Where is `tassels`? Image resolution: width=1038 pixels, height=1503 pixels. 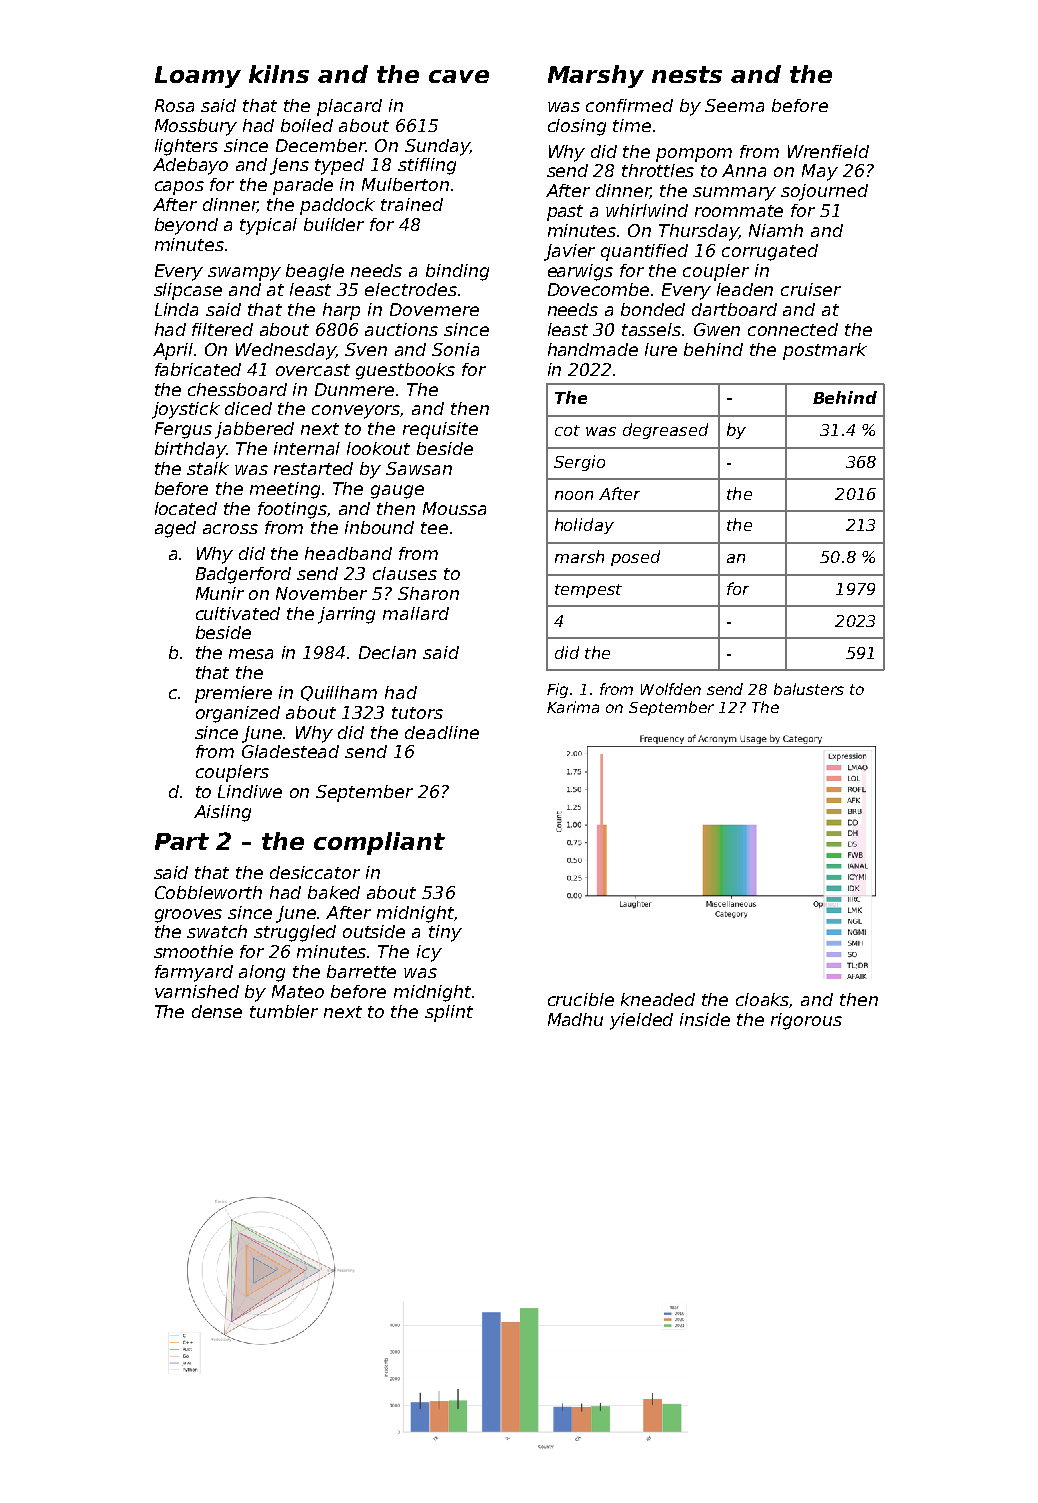
tassels is located at coordinates (651, 329).
